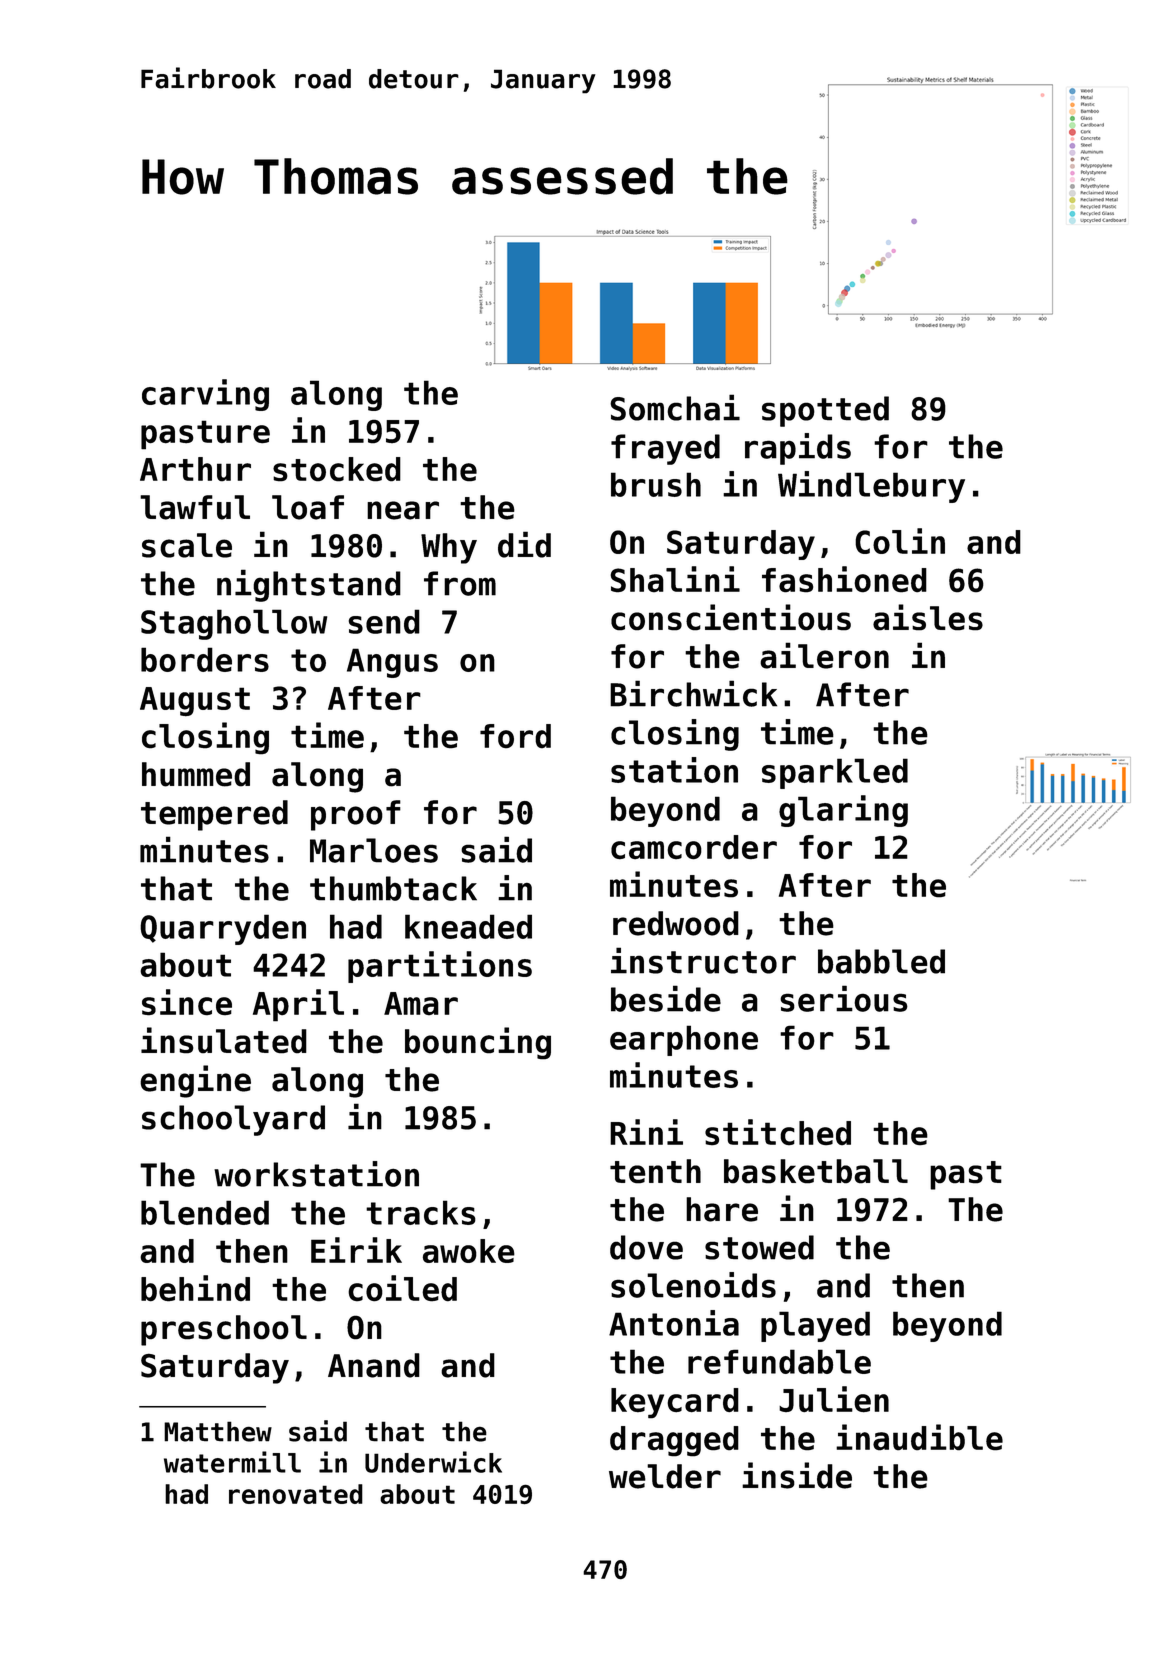  What do you see at coordinates (223, 929) in the screenshot?
I see `Quarryden` at bounding box center [223, 929].
